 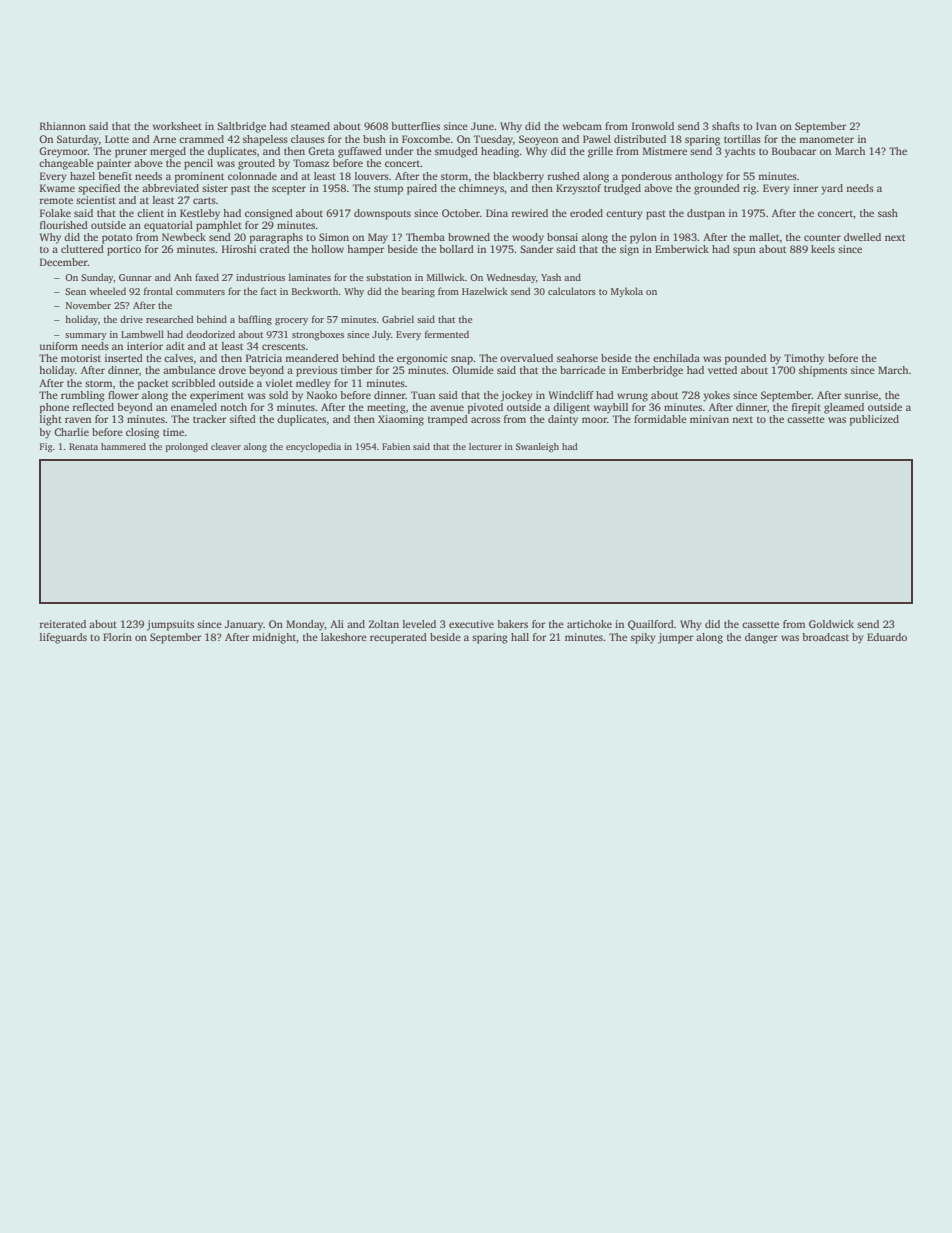 What do you see at coordinates (482, 126) in the screenshot?
I see `June` at bounding box center [482, 126].
